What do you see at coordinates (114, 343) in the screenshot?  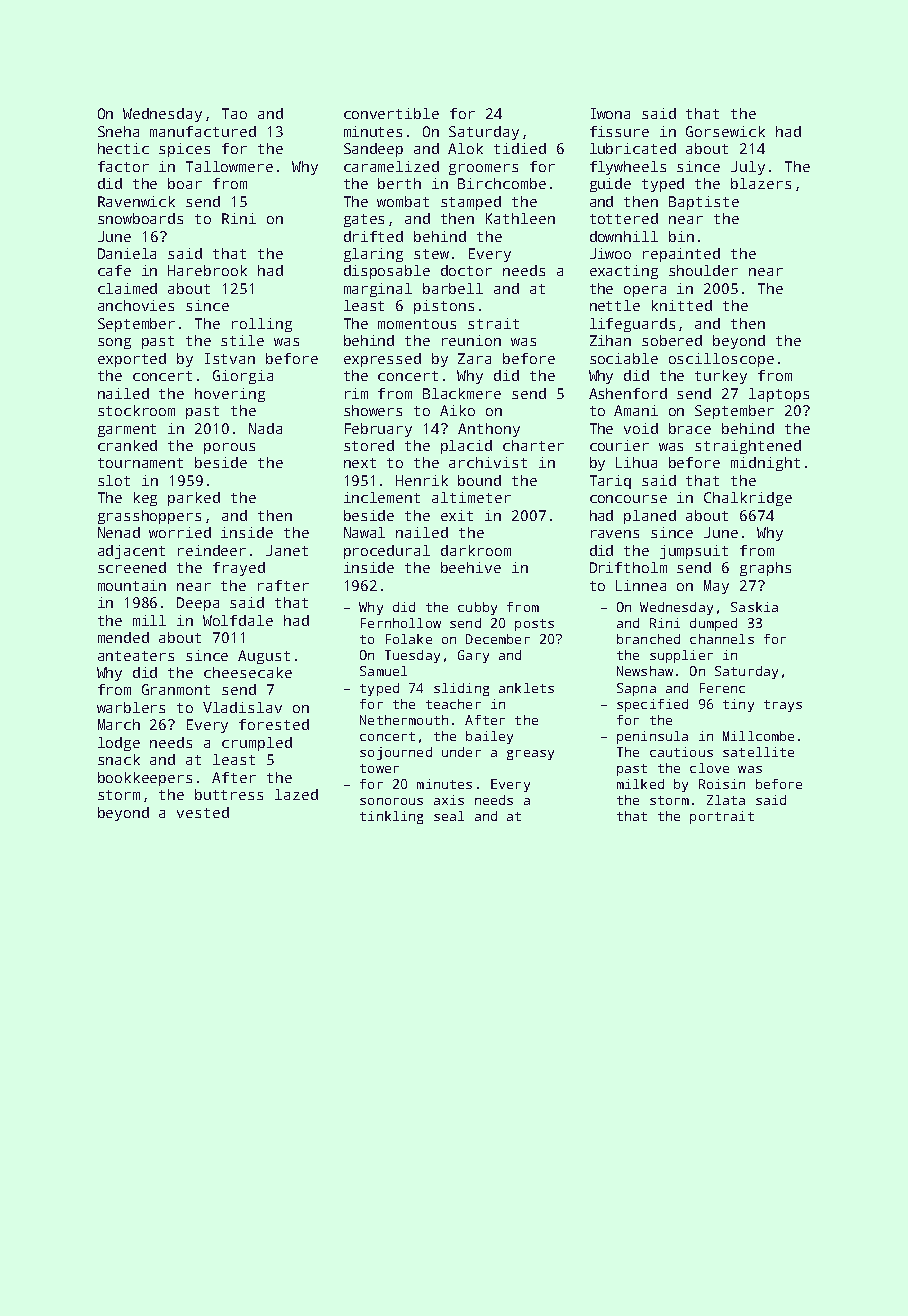 I see `song` at bounding box center [114, 343].
